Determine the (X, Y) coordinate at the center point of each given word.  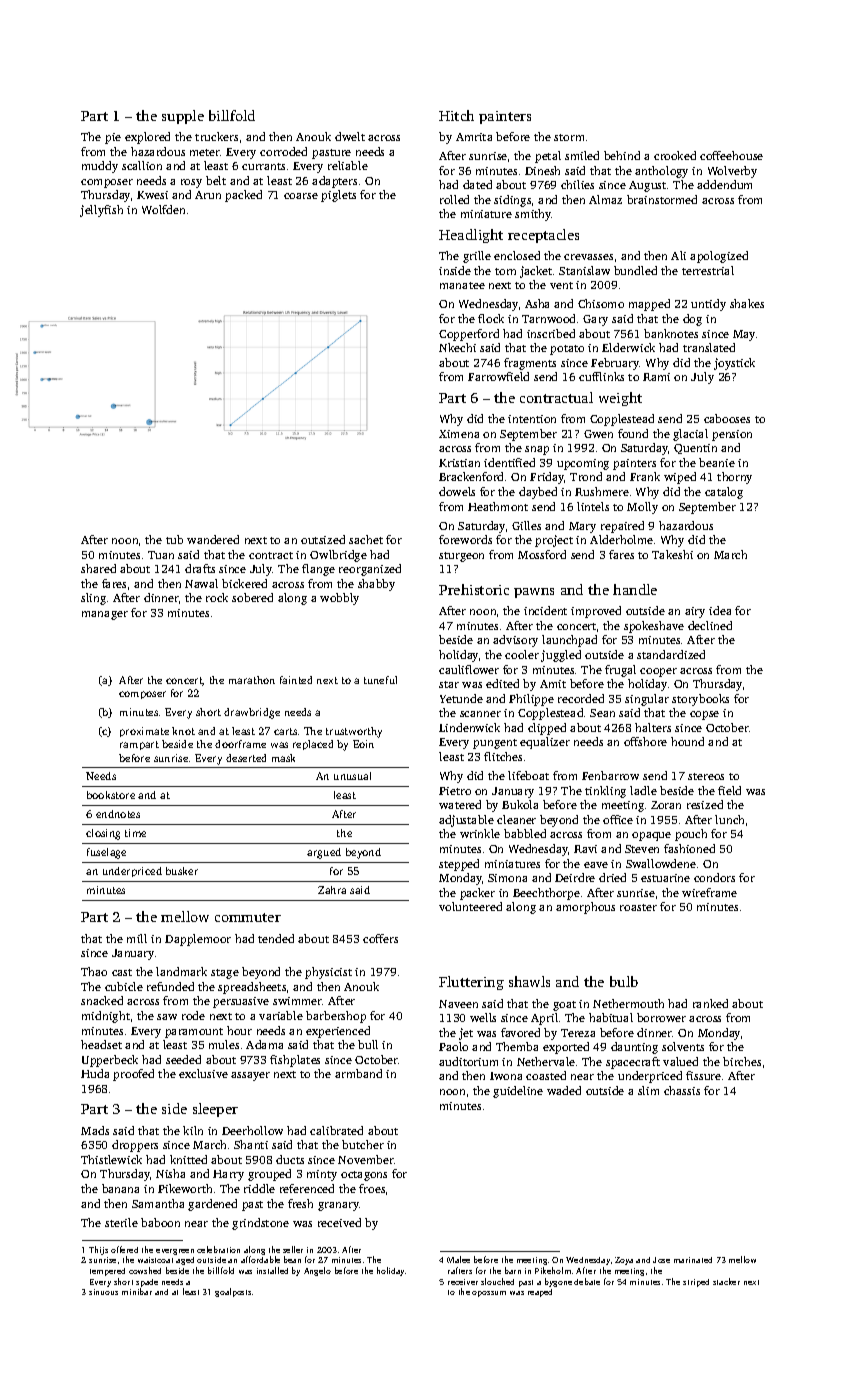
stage (225, 974)
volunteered (470, 906)
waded (564, 1090)
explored (147, 138)
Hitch (456, 115)
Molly (642, 508)
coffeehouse (731, 155)
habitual (611, 1017)
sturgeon (461, 557)
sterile (121, 1222)
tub (174, 539)
